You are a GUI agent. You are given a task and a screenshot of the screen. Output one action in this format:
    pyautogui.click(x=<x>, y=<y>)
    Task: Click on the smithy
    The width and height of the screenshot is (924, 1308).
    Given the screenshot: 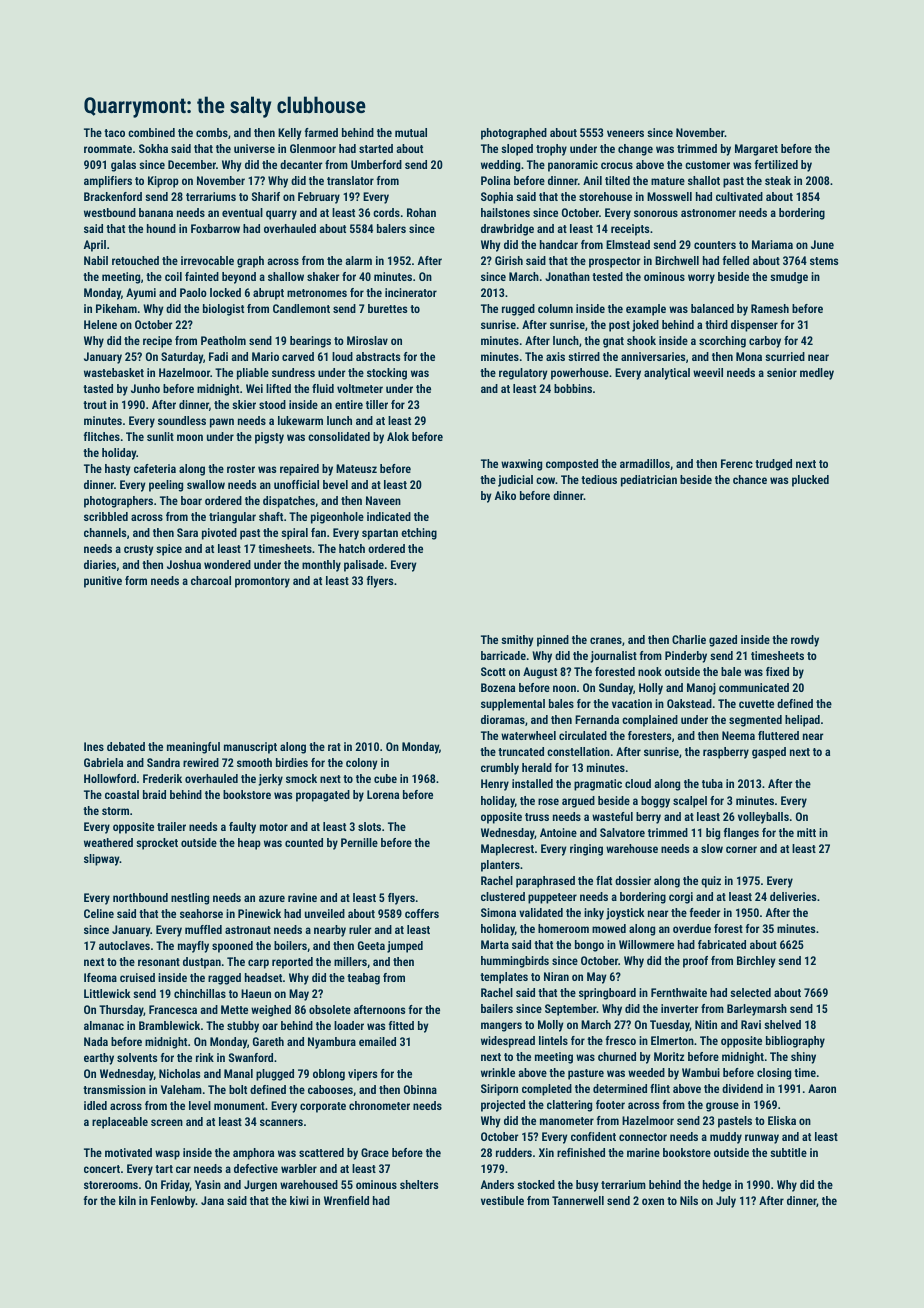 What is the action you would take?
    pyautogui.click(x=517, y=641)
